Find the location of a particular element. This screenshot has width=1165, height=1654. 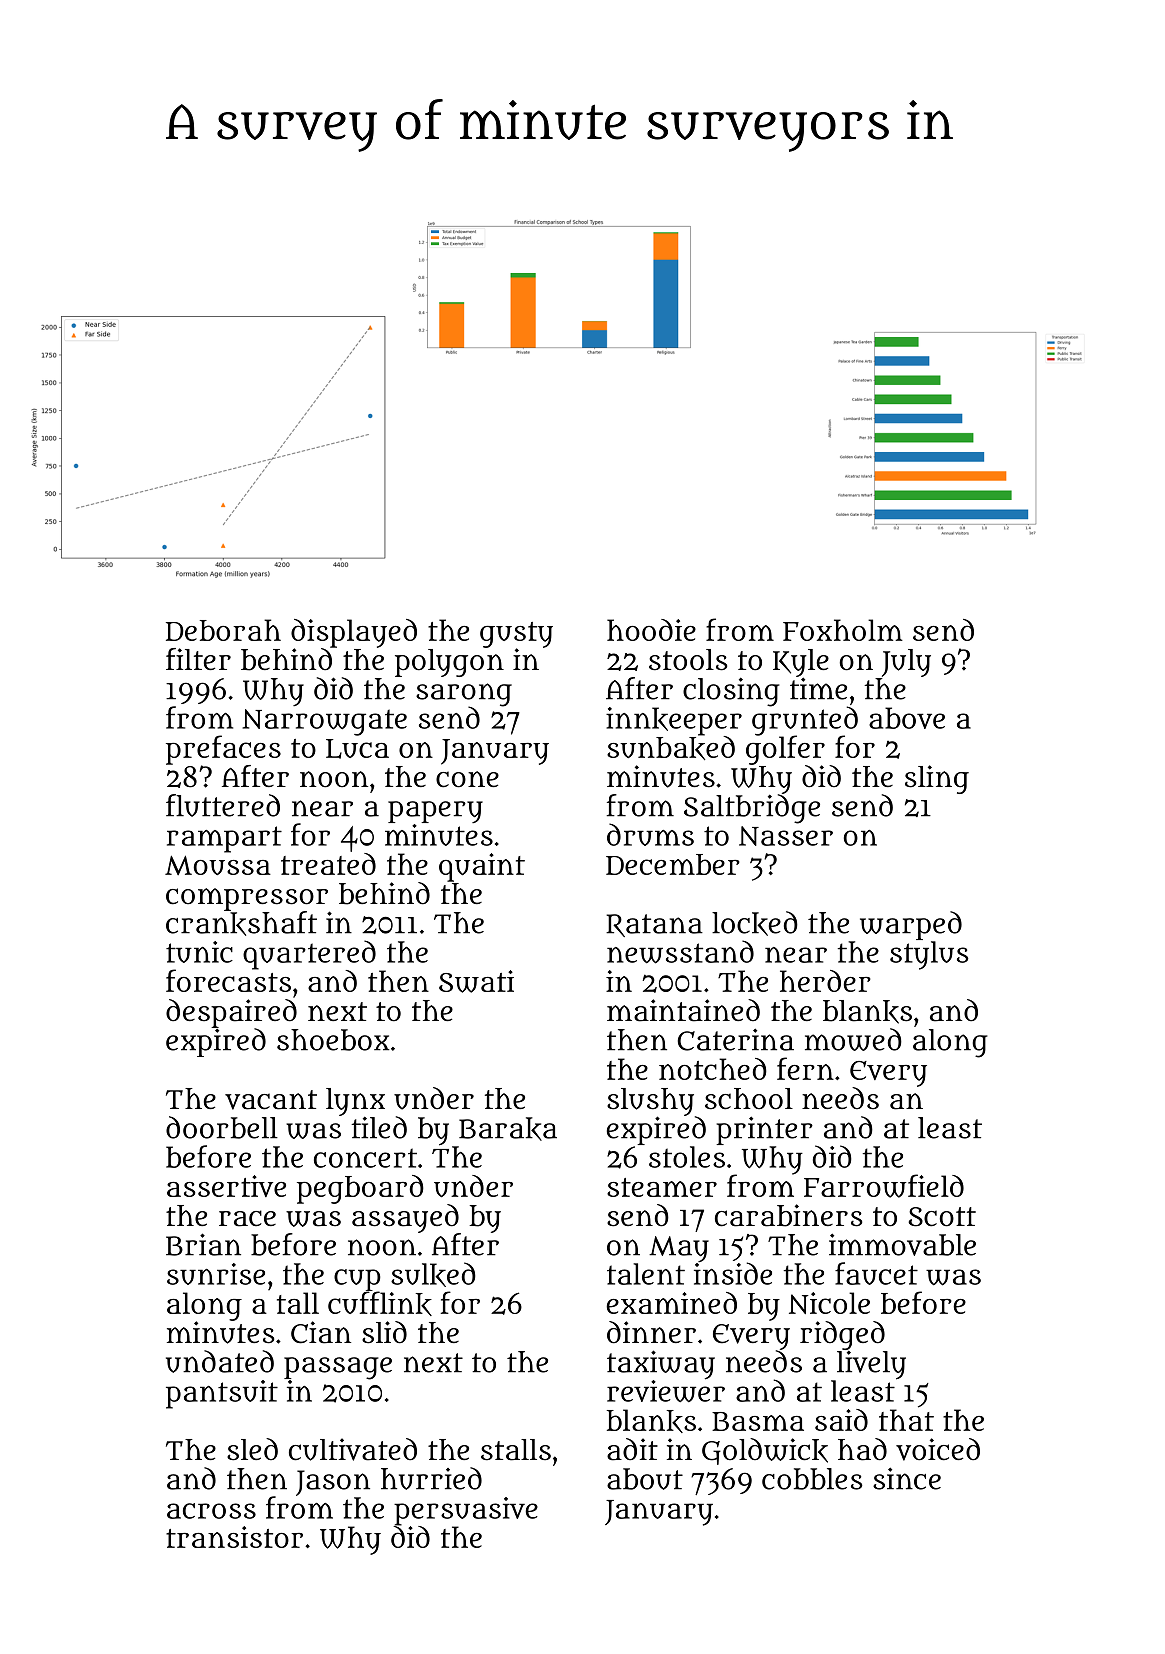

time is located at coordinates (818, 688).
